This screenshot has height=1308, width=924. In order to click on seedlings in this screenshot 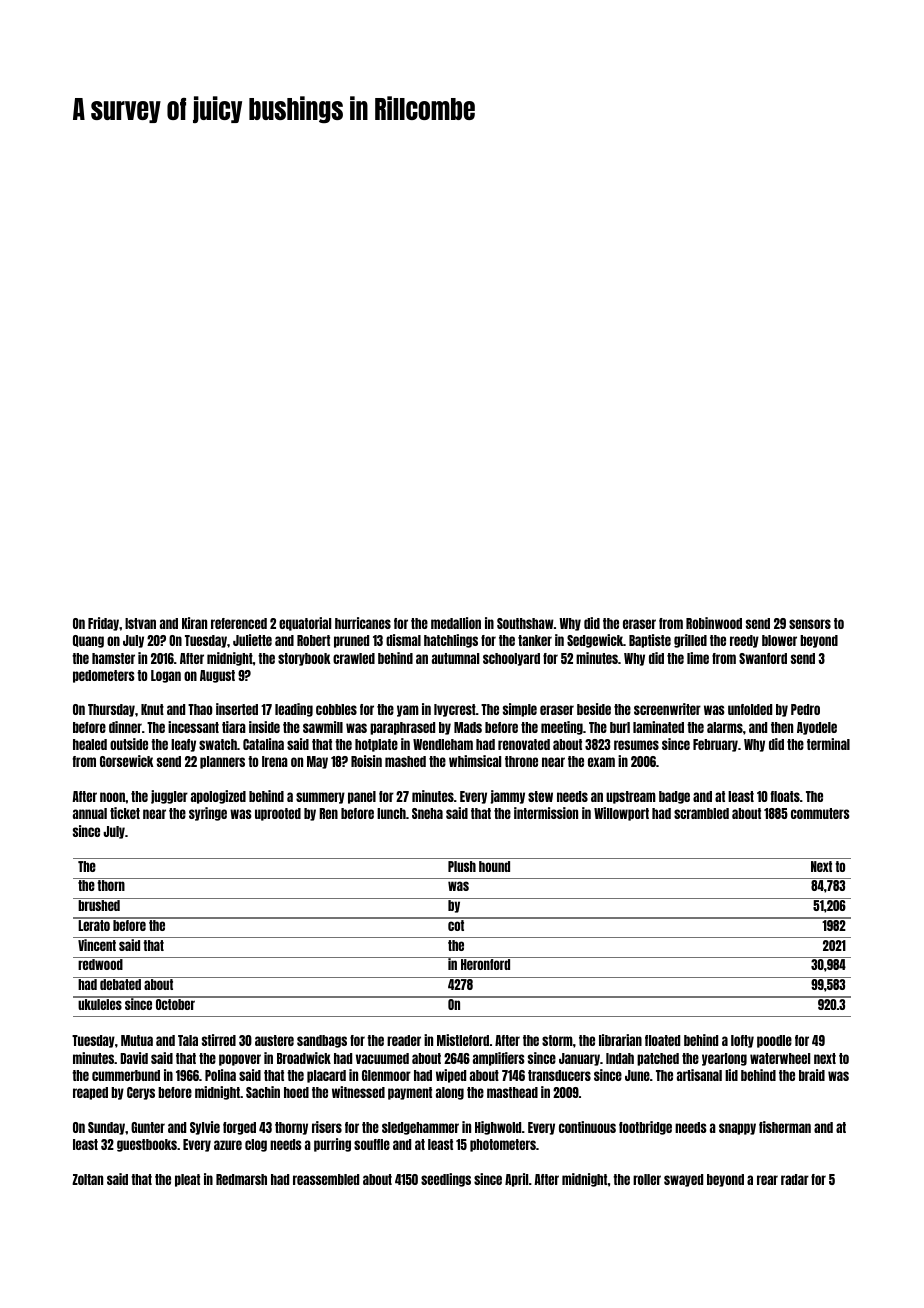, I will do `click(446, 1180)`.
